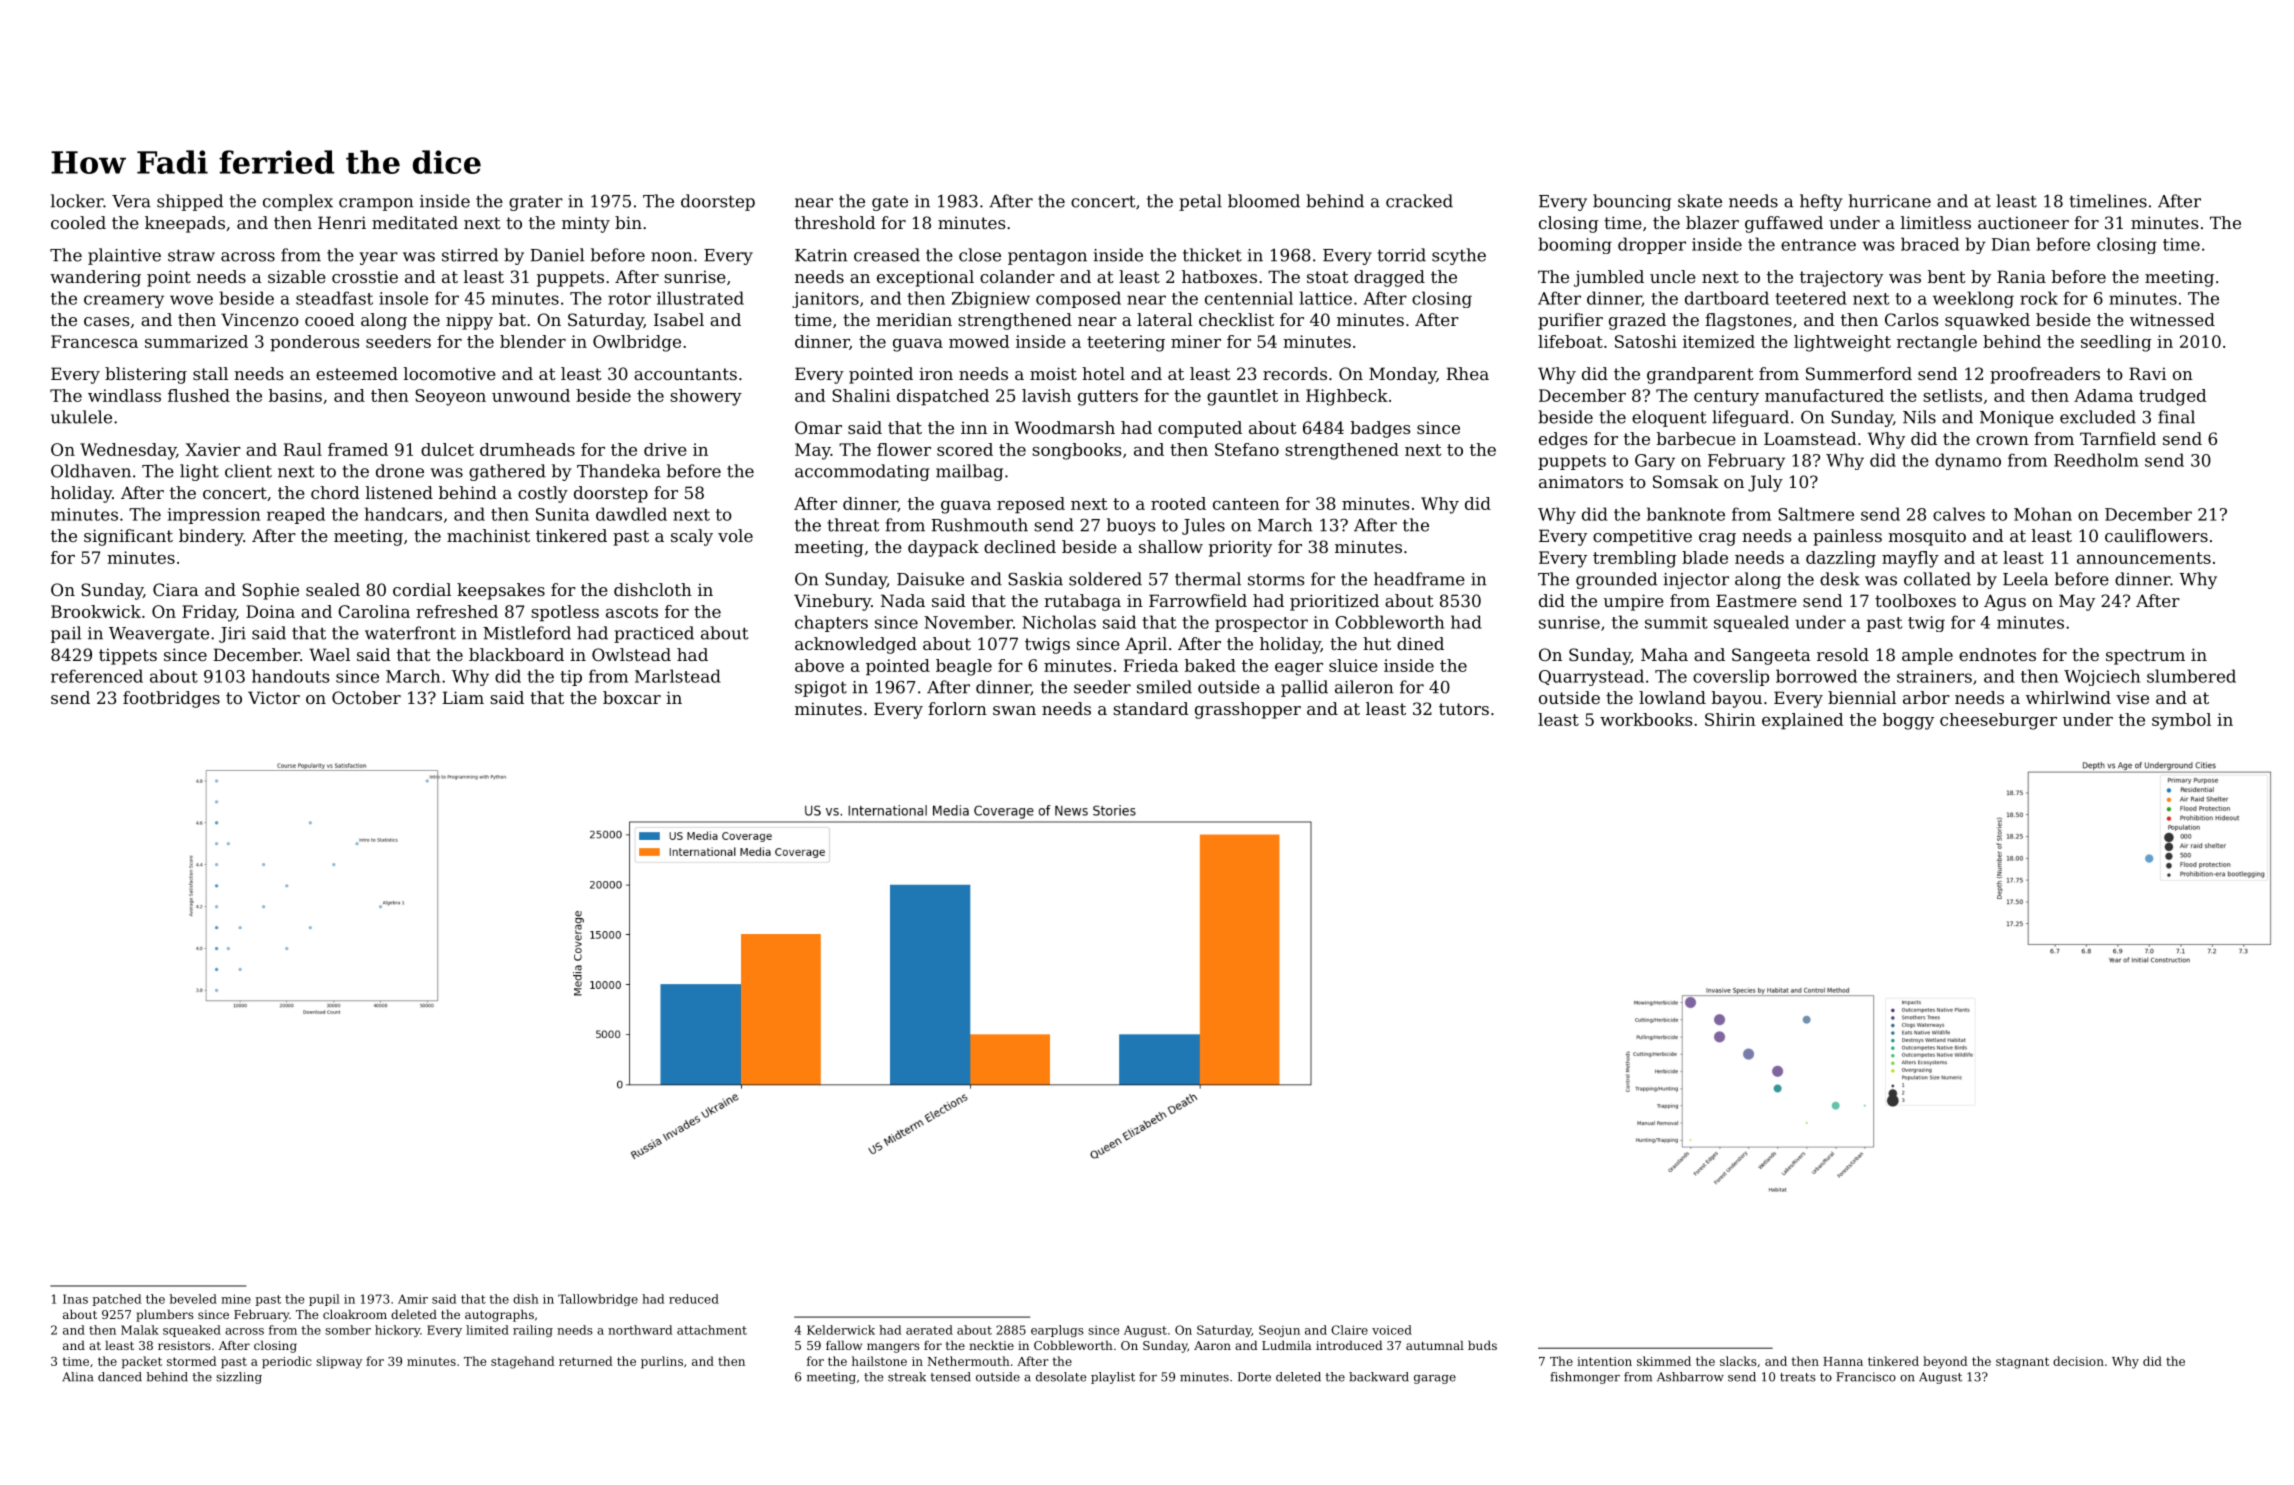 Image resolution: width=2294 pixels, height=1485 pixels. I want to click on grater, so click(536, 203).
